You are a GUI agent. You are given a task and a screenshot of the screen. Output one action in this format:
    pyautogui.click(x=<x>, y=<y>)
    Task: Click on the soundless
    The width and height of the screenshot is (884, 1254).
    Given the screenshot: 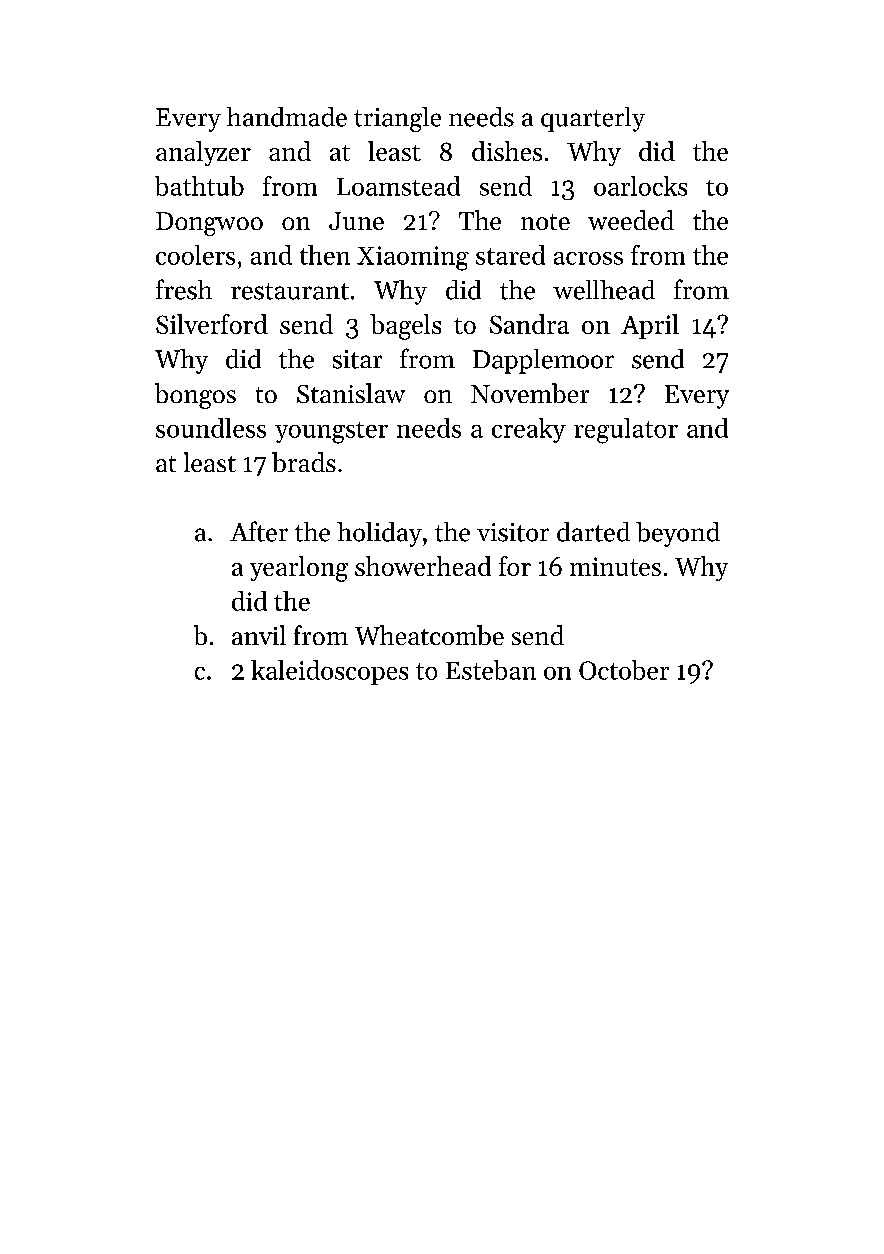 What is the action you would take?
    pyautogui.click(x=211, y=428)
